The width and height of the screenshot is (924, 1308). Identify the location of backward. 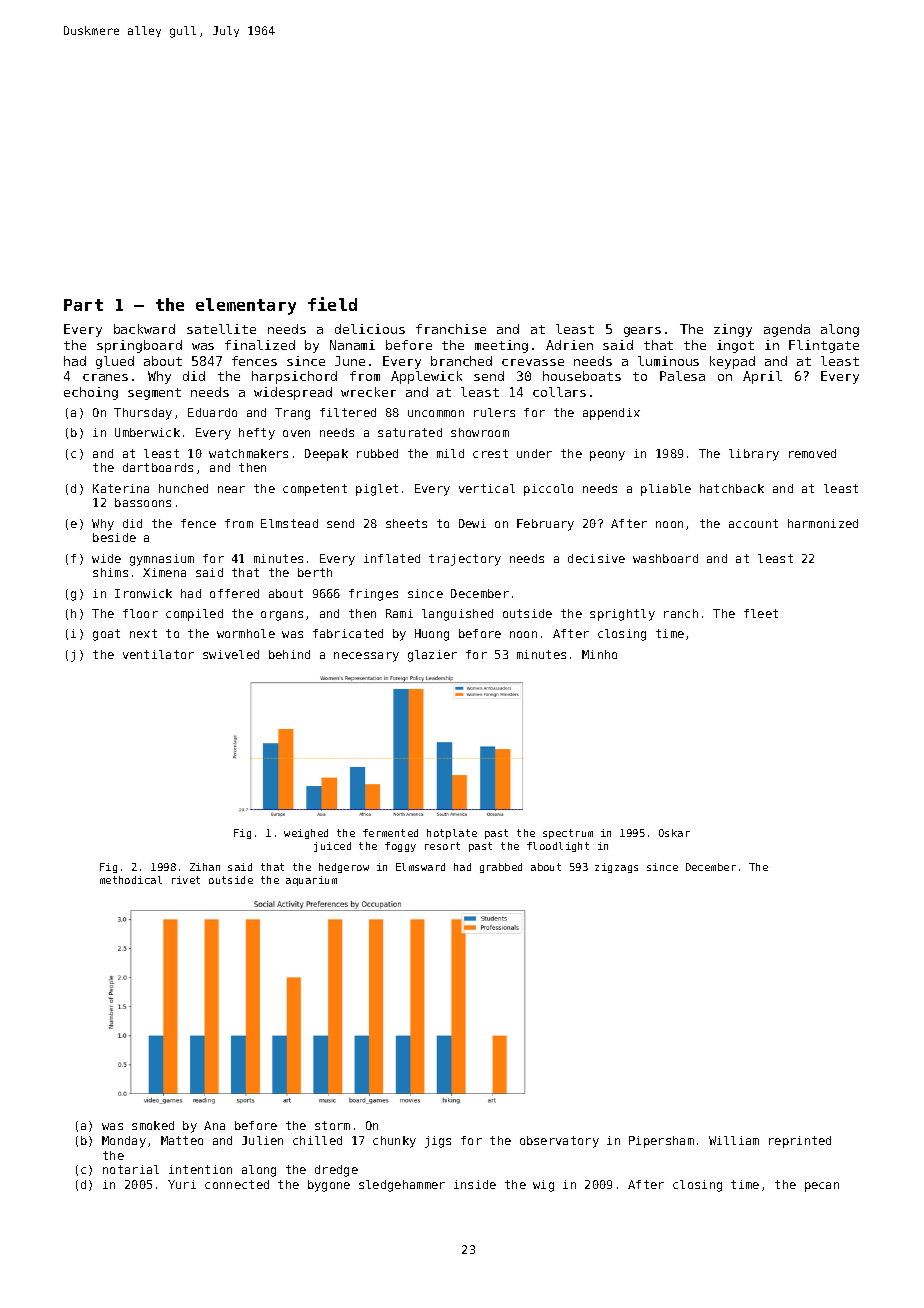
(144, 329).
